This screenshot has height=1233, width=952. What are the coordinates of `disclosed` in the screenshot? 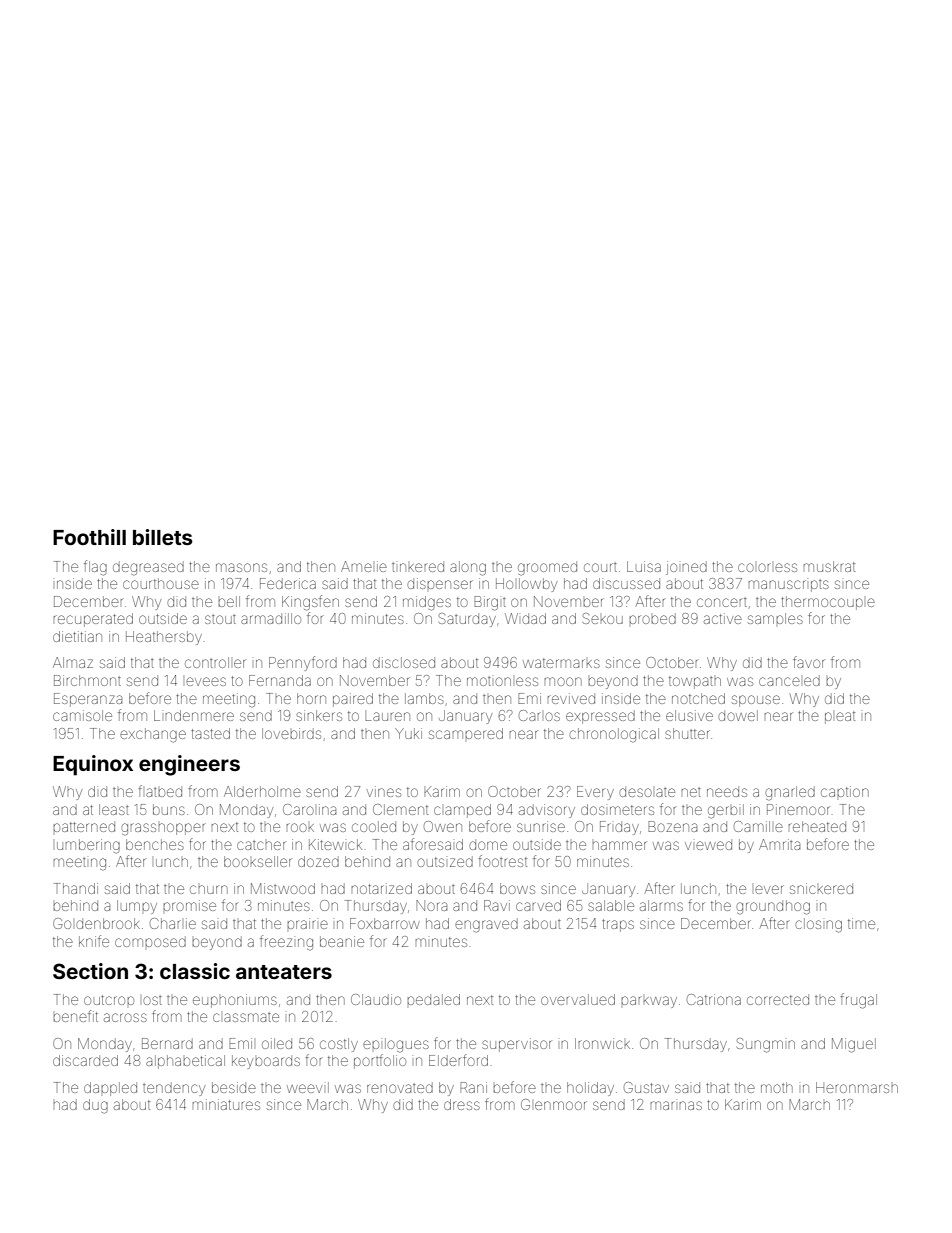 It's located at (404, 662).
